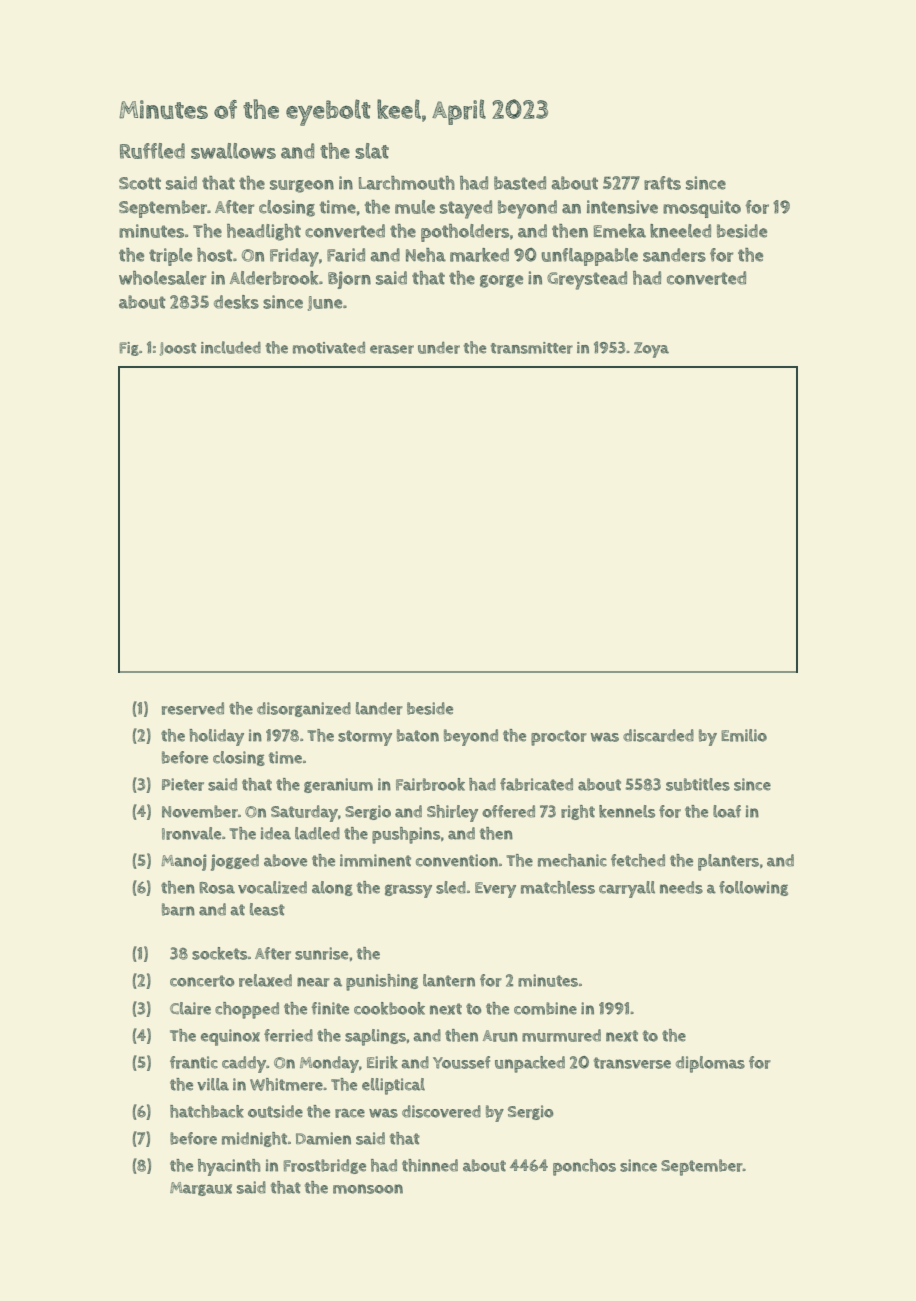  Describe the element at coordinates (201, 1189) in the image. I see `Margaux` at that location.
